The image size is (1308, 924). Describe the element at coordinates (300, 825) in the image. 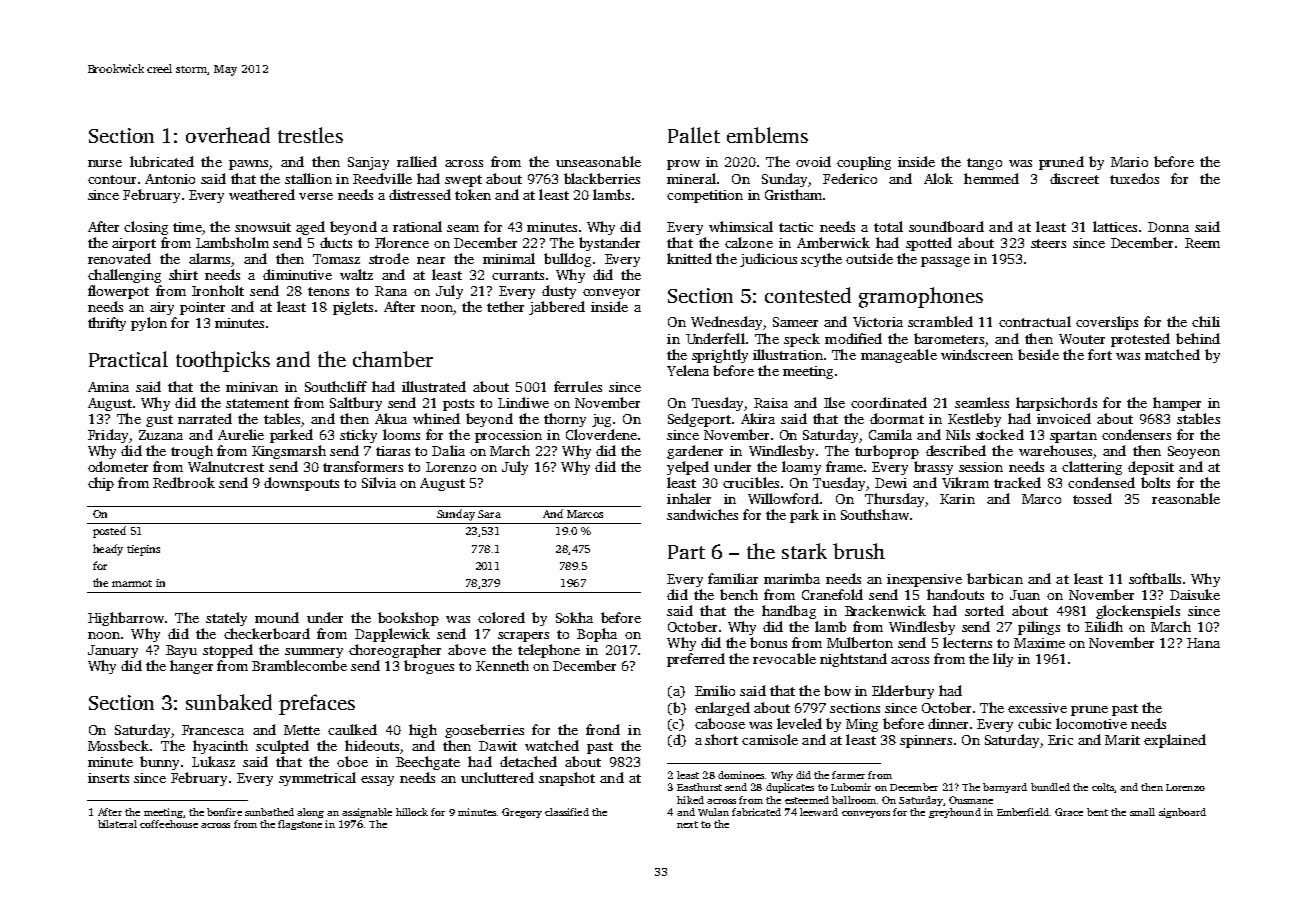

I see `flagstone` at that location.
